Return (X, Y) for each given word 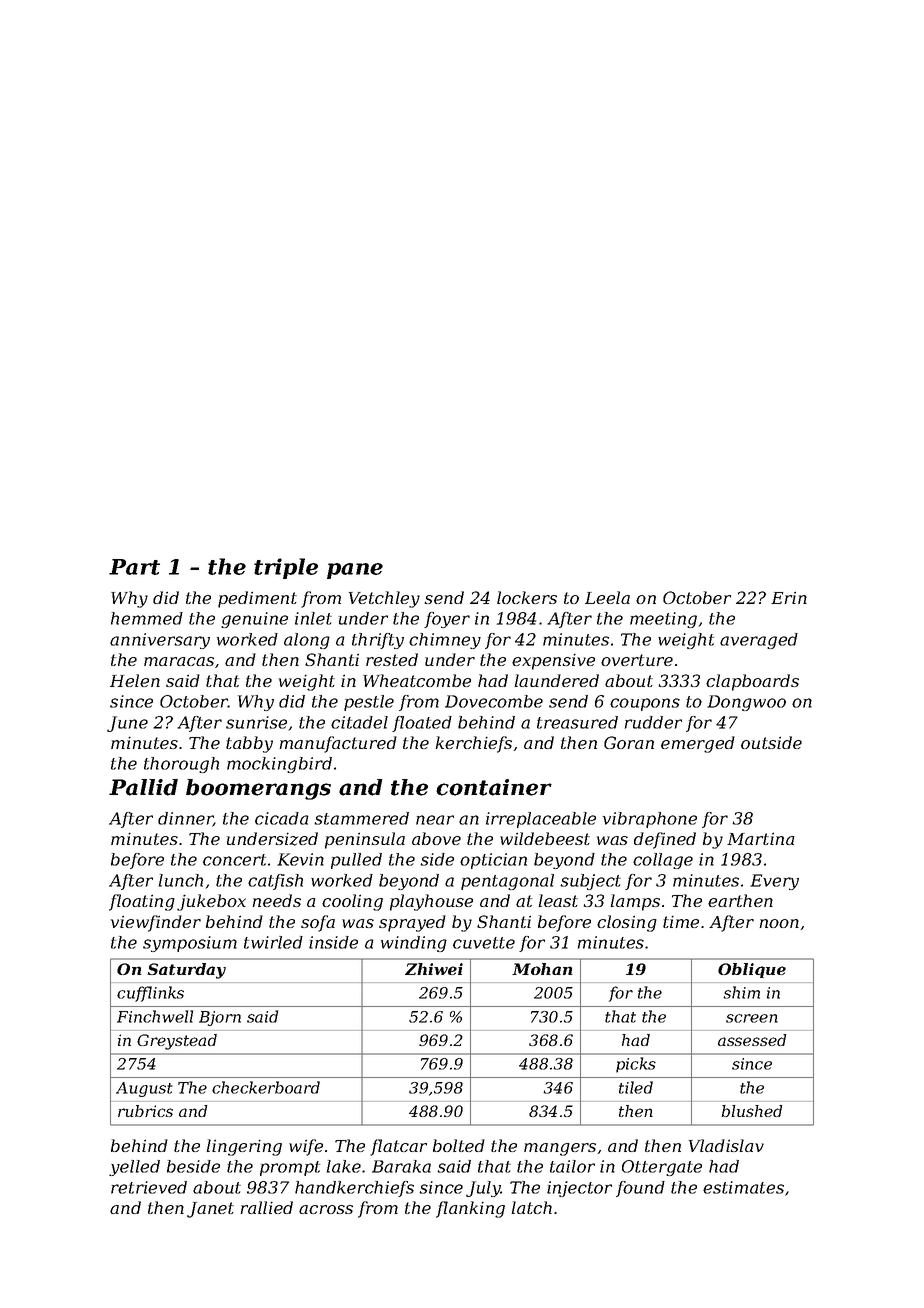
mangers (560, 1149)
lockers (527, 597)
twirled (273, 942)
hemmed (147, 618)
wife (306, 1147)
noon (779, 923)
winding (414, 944)
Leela (607, 597)
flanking (470, 1209)
